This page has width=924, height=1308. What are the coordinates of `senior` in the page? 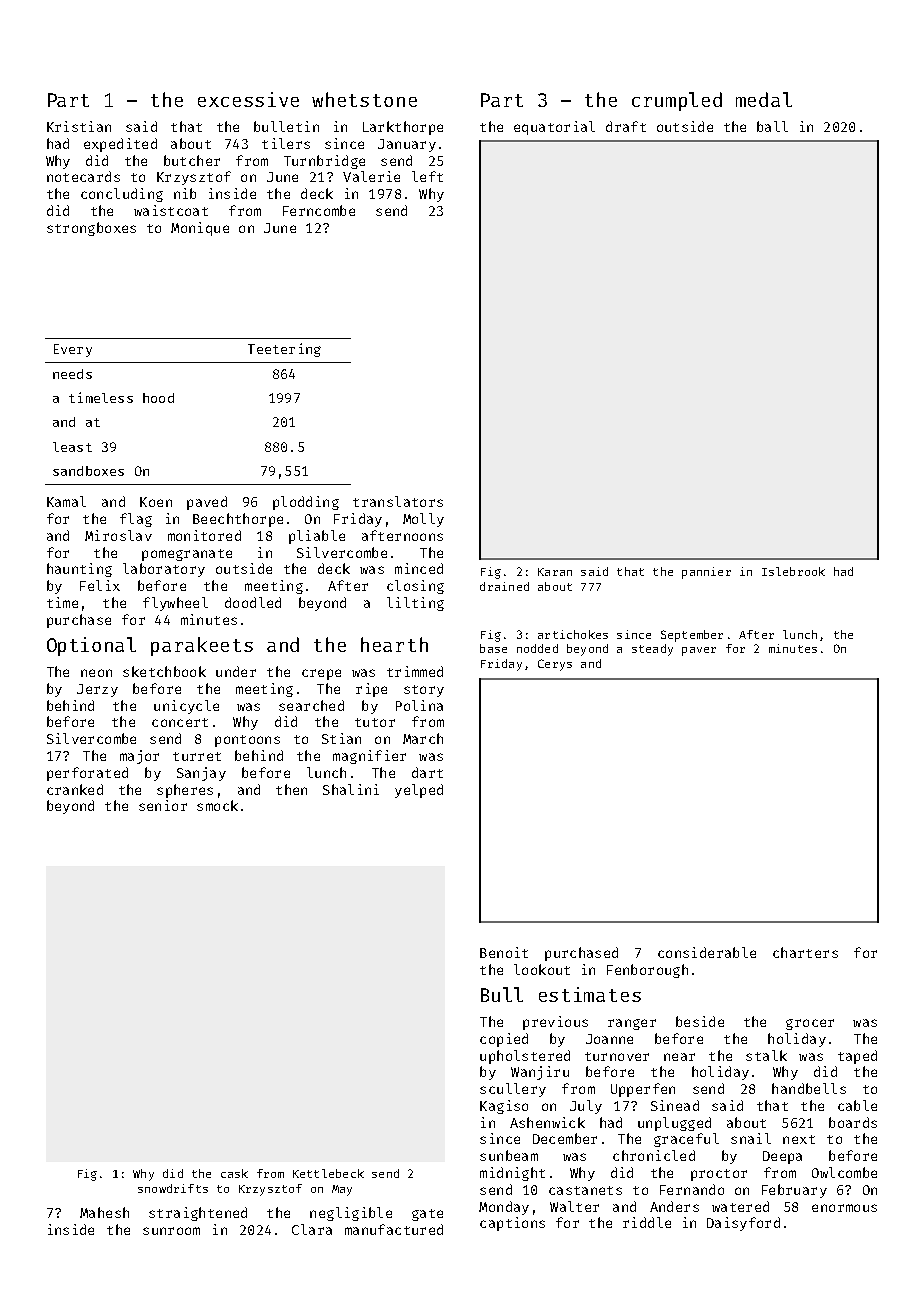 It's located at (163, 805).
